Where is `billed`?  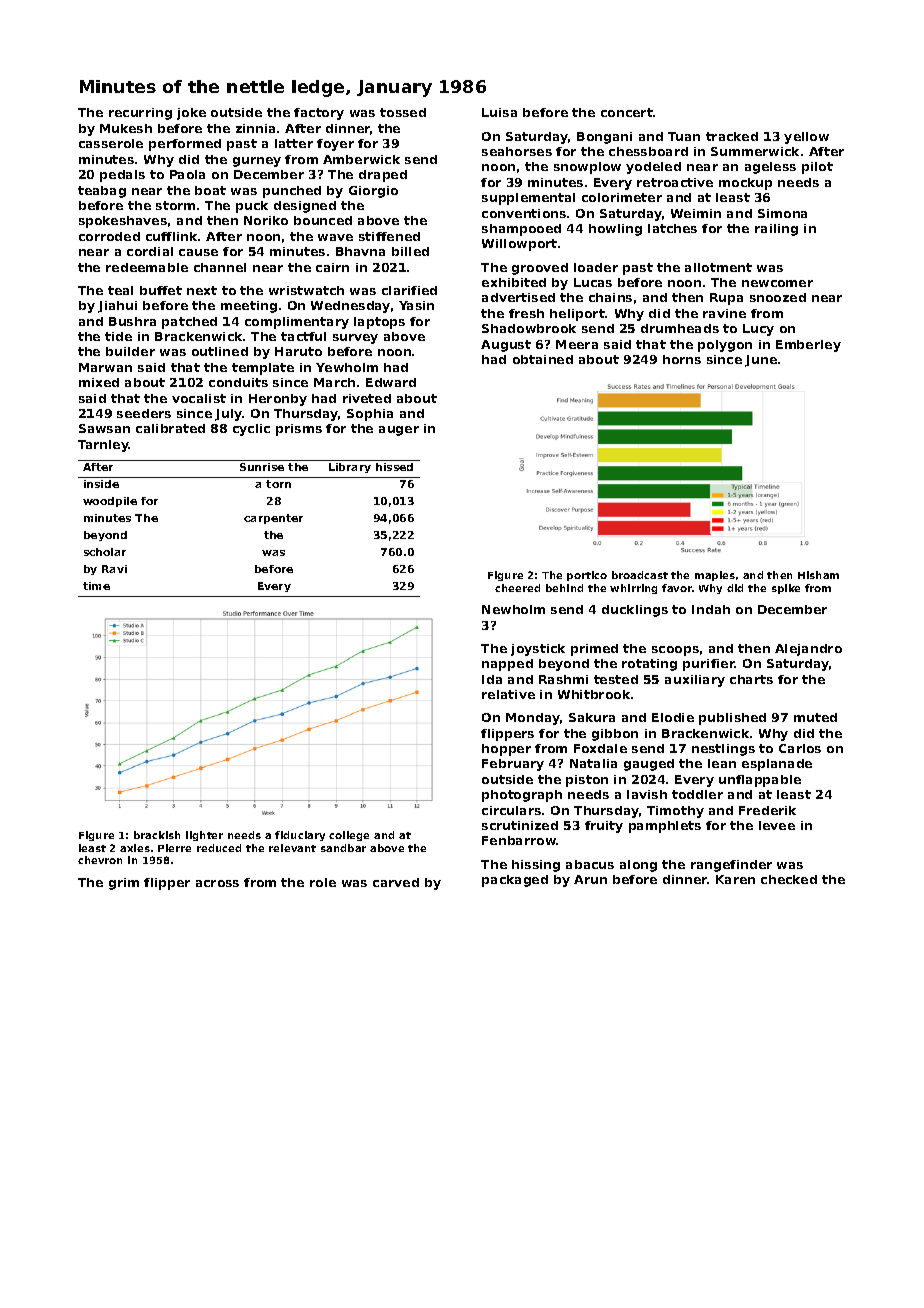
billed is located at coordinates (410, 251).
